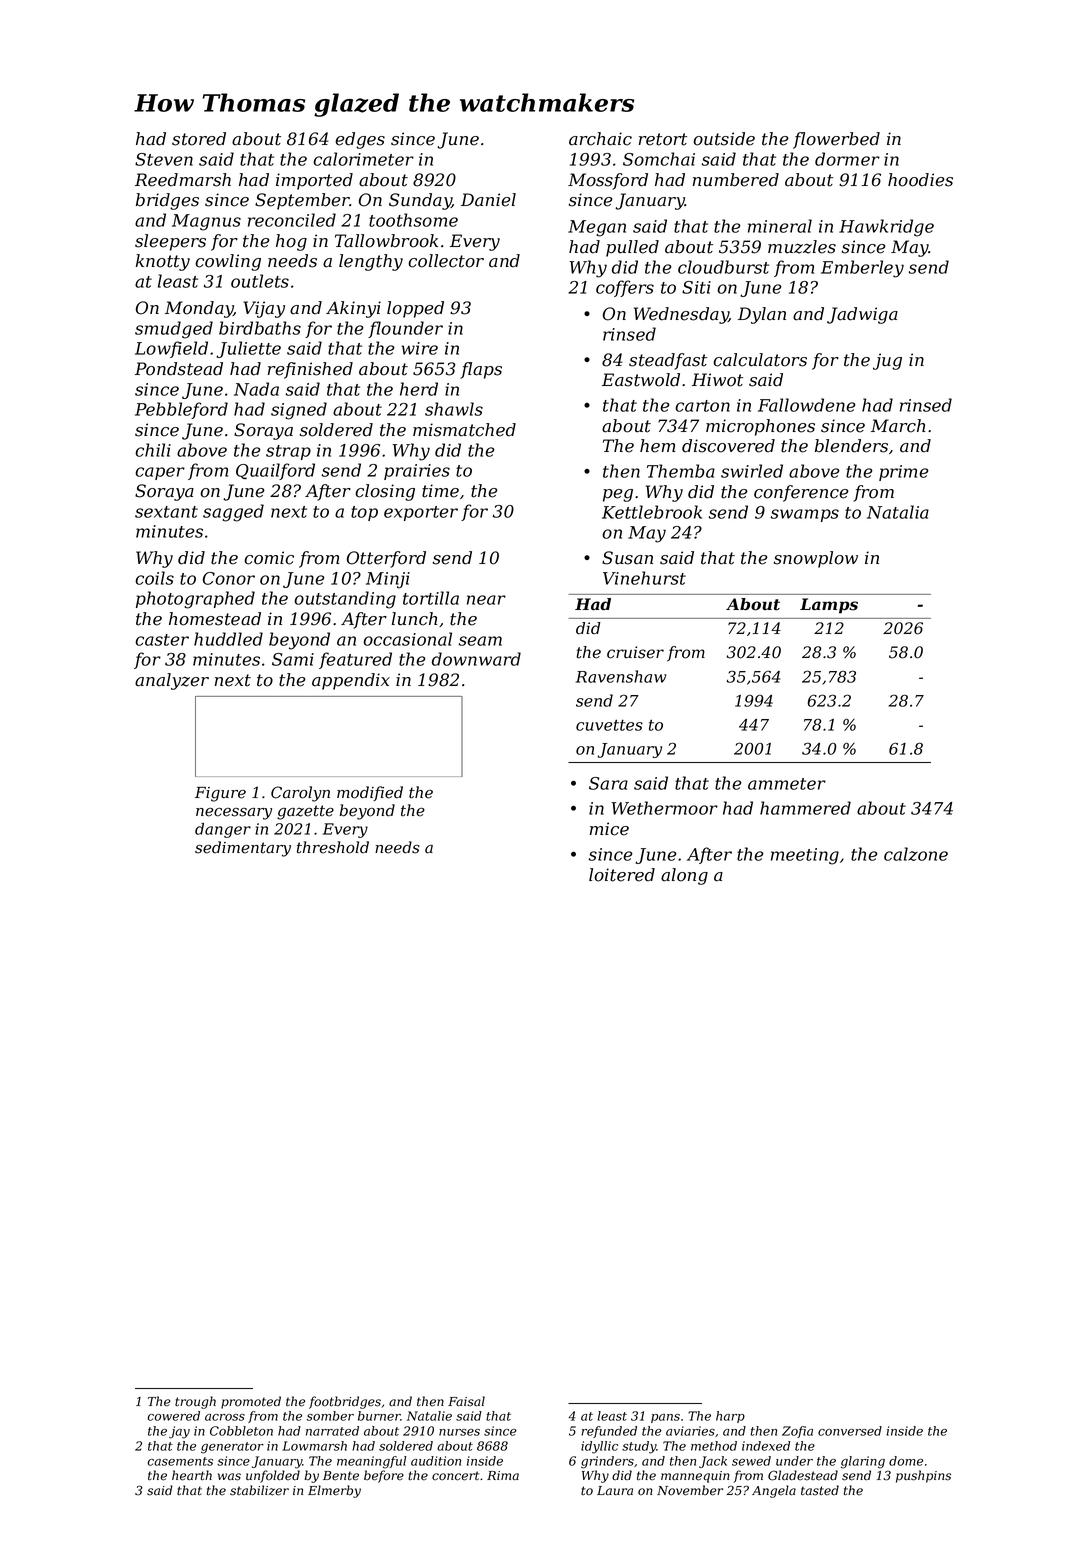  I want to click on outlets, so click(260, 281).
